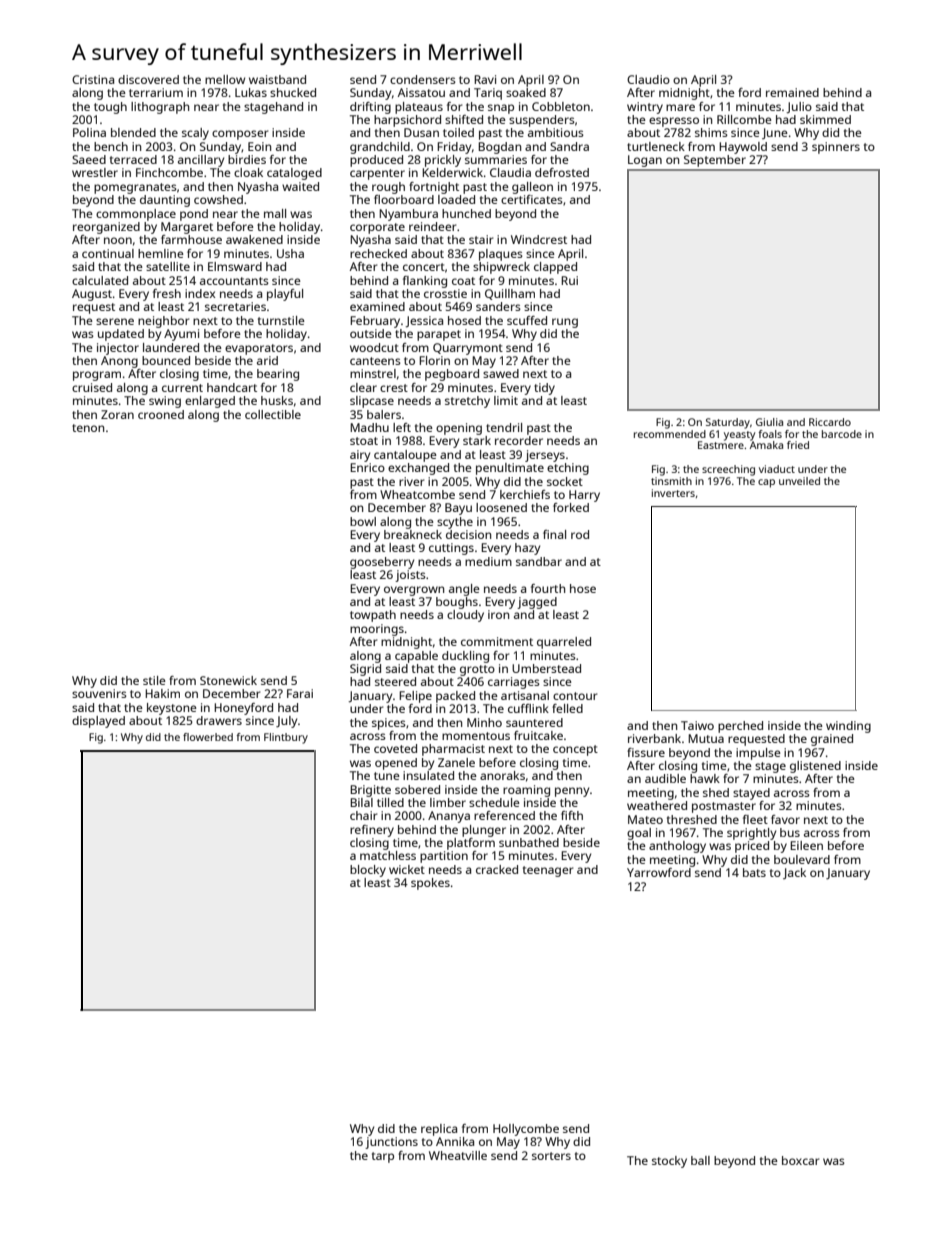 Image resolution: width=952 pixels, height=1233 pixels. Describe the element at coordinates (799, 481) in the screenshot. I see `unveiled` at that location.
